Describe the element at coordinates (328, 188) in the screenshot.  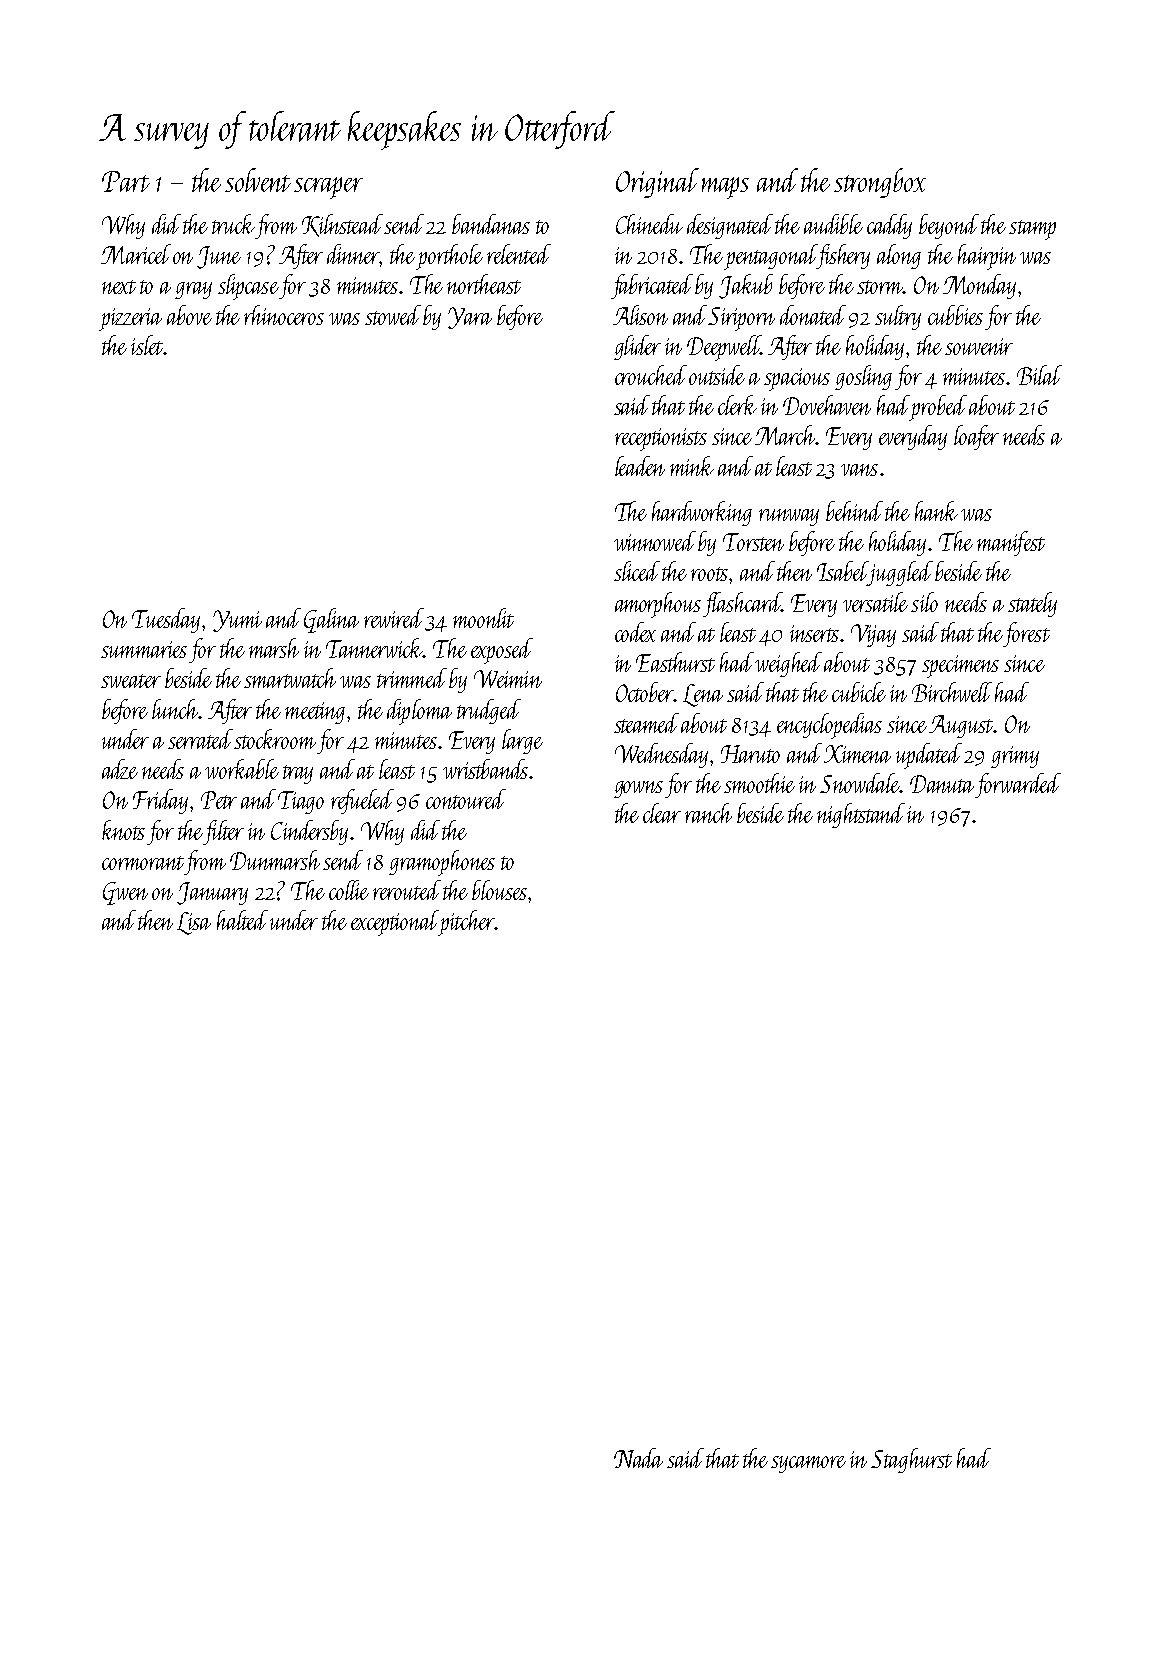
I see `scraper` at that location.
